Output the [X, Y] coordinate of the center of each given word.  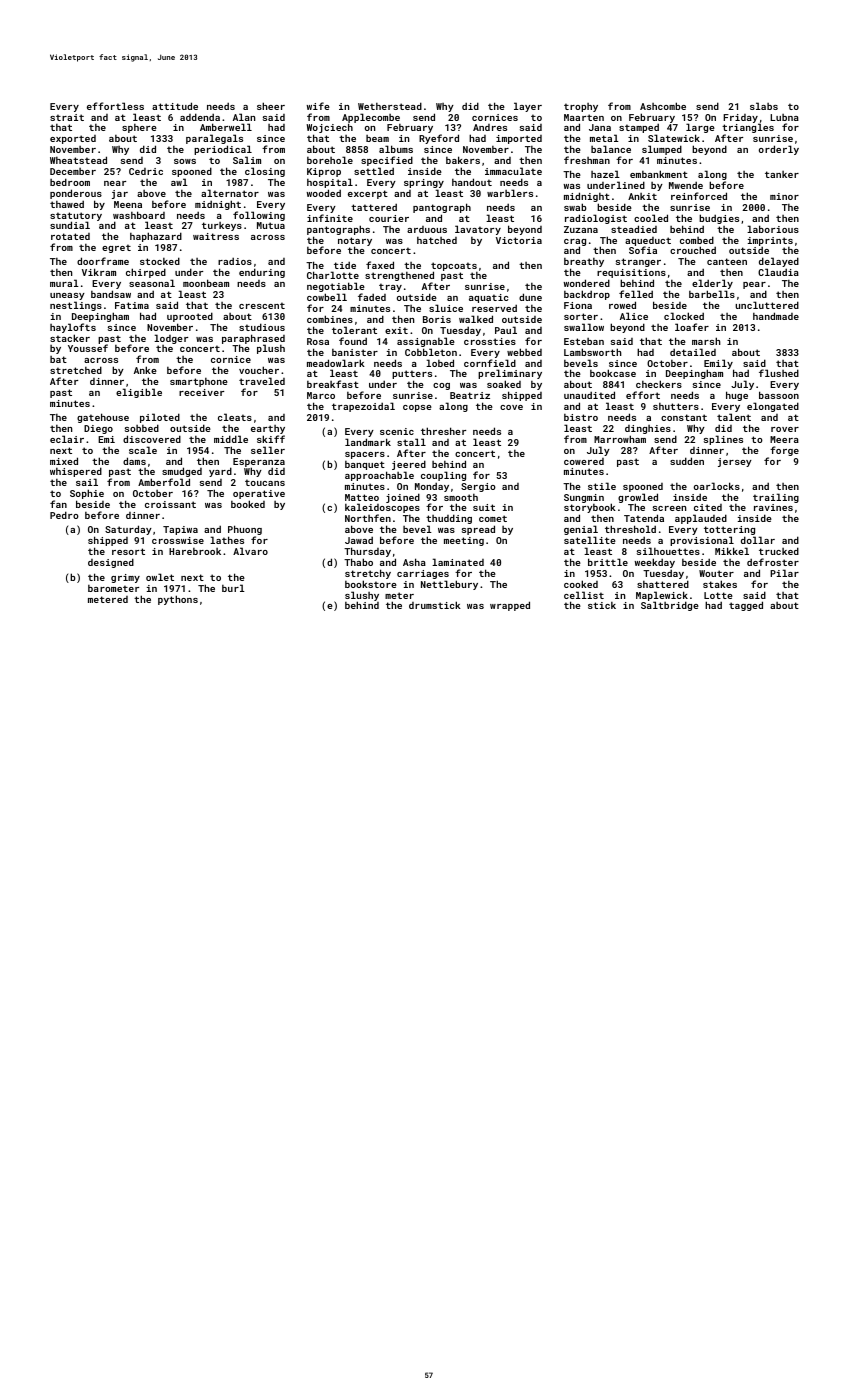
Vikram [99, 272]
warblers [510, 193]
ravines [773, 507]
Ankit [642, 196]
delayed [779, 263]
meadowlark [336, 363]
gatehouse [103, 418]
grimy [125, 578]
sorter [581, 316]
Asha [414, 562]
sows [185, 161]
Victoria [519, 240]
